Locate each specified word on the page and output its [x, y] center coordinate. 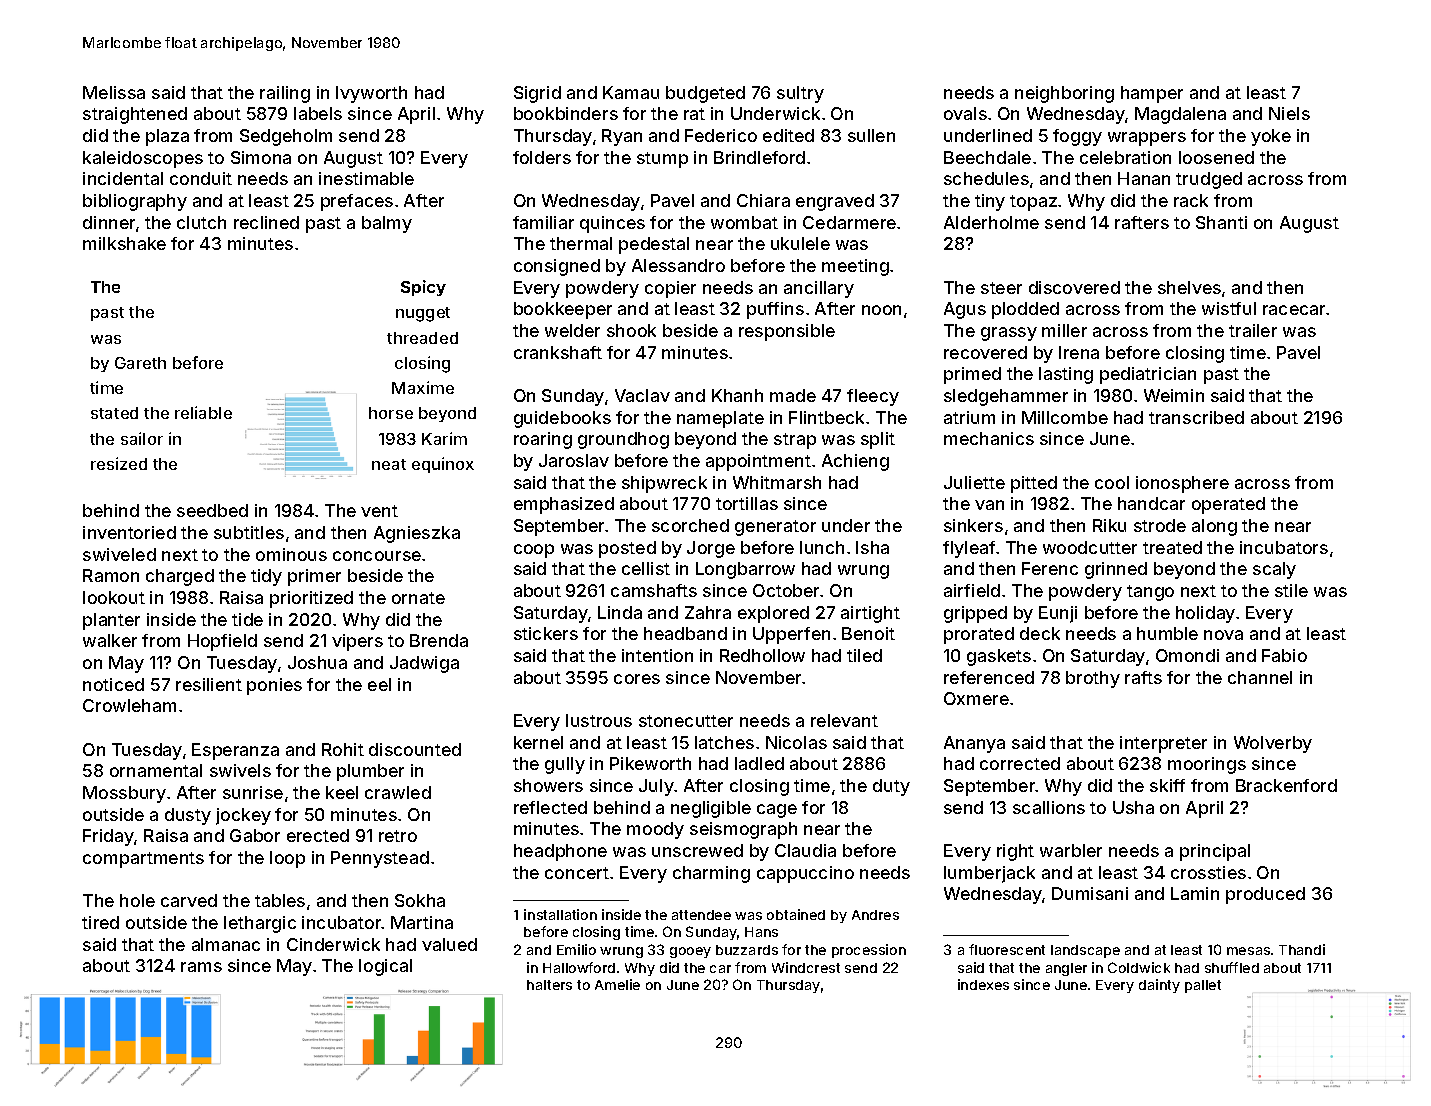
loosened [1216, 157]
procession [869, 951]
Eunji [1058, 614]
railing [285, 94]
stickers [546, 633]
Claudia [805, 850]
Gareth [140, 363]
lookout [114, 597]
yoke [1271, 137]
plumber [370, 772]
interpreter [1163, 744]
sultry [800, 94]
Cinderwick [333, 944]
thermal [581, 243]
